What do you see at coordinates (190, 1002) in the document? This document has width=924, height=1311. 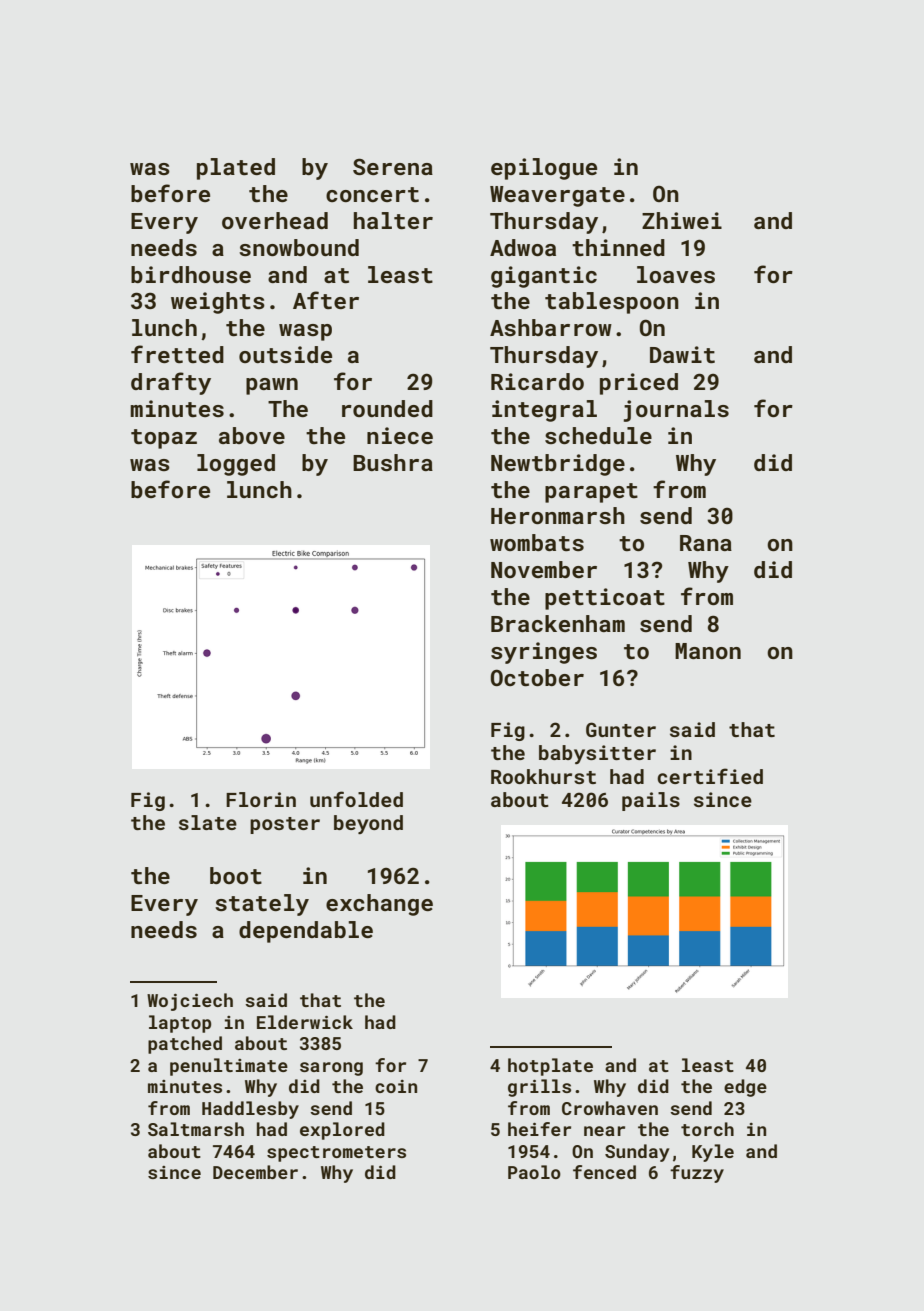 I see `Wojciech` at bounding box center [190, 1002].
